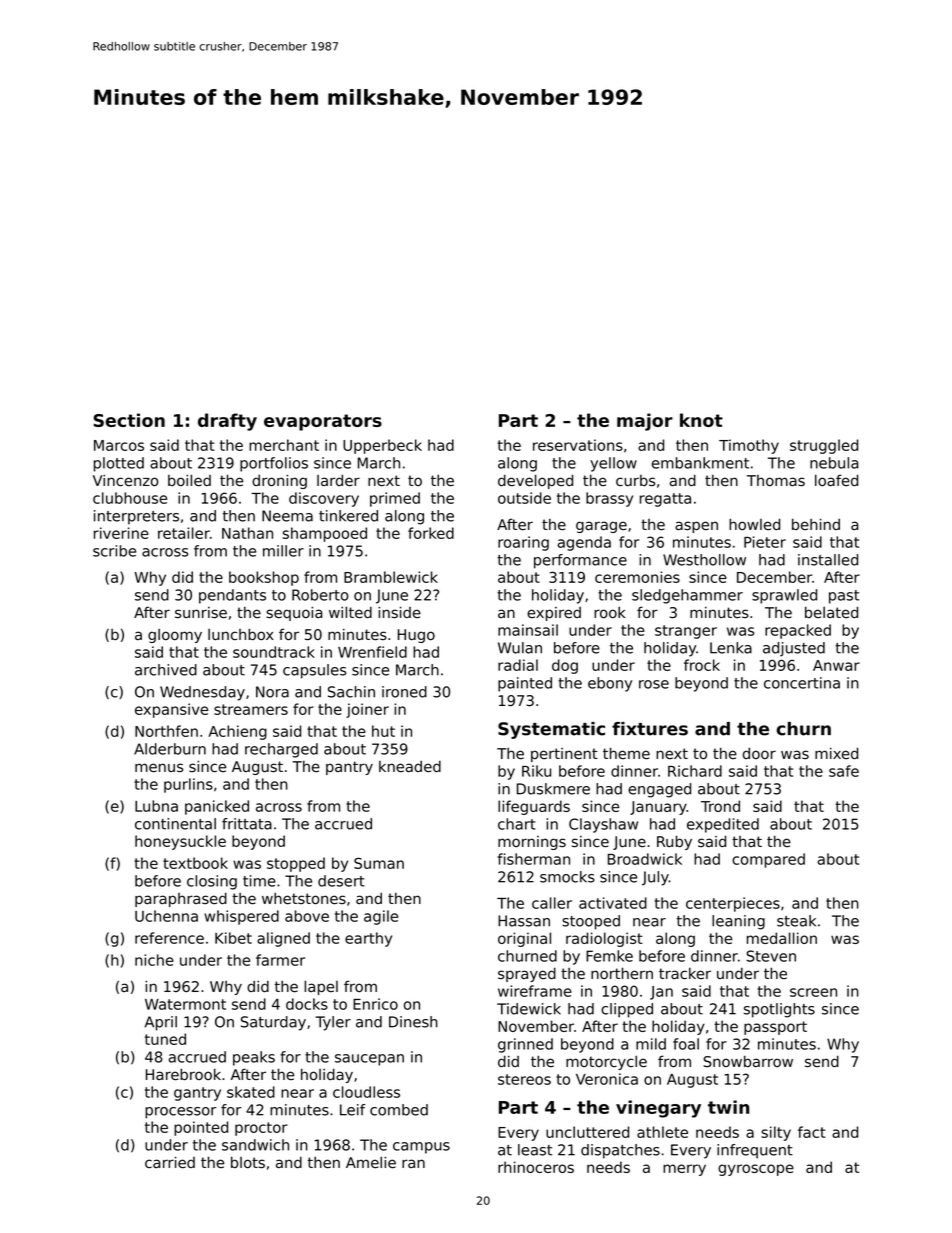 The height and width of the image is (1233, 952). What do you see at coordinates (247, 824) in the image?
I see `frittata` at bounding box center [247, 824].
